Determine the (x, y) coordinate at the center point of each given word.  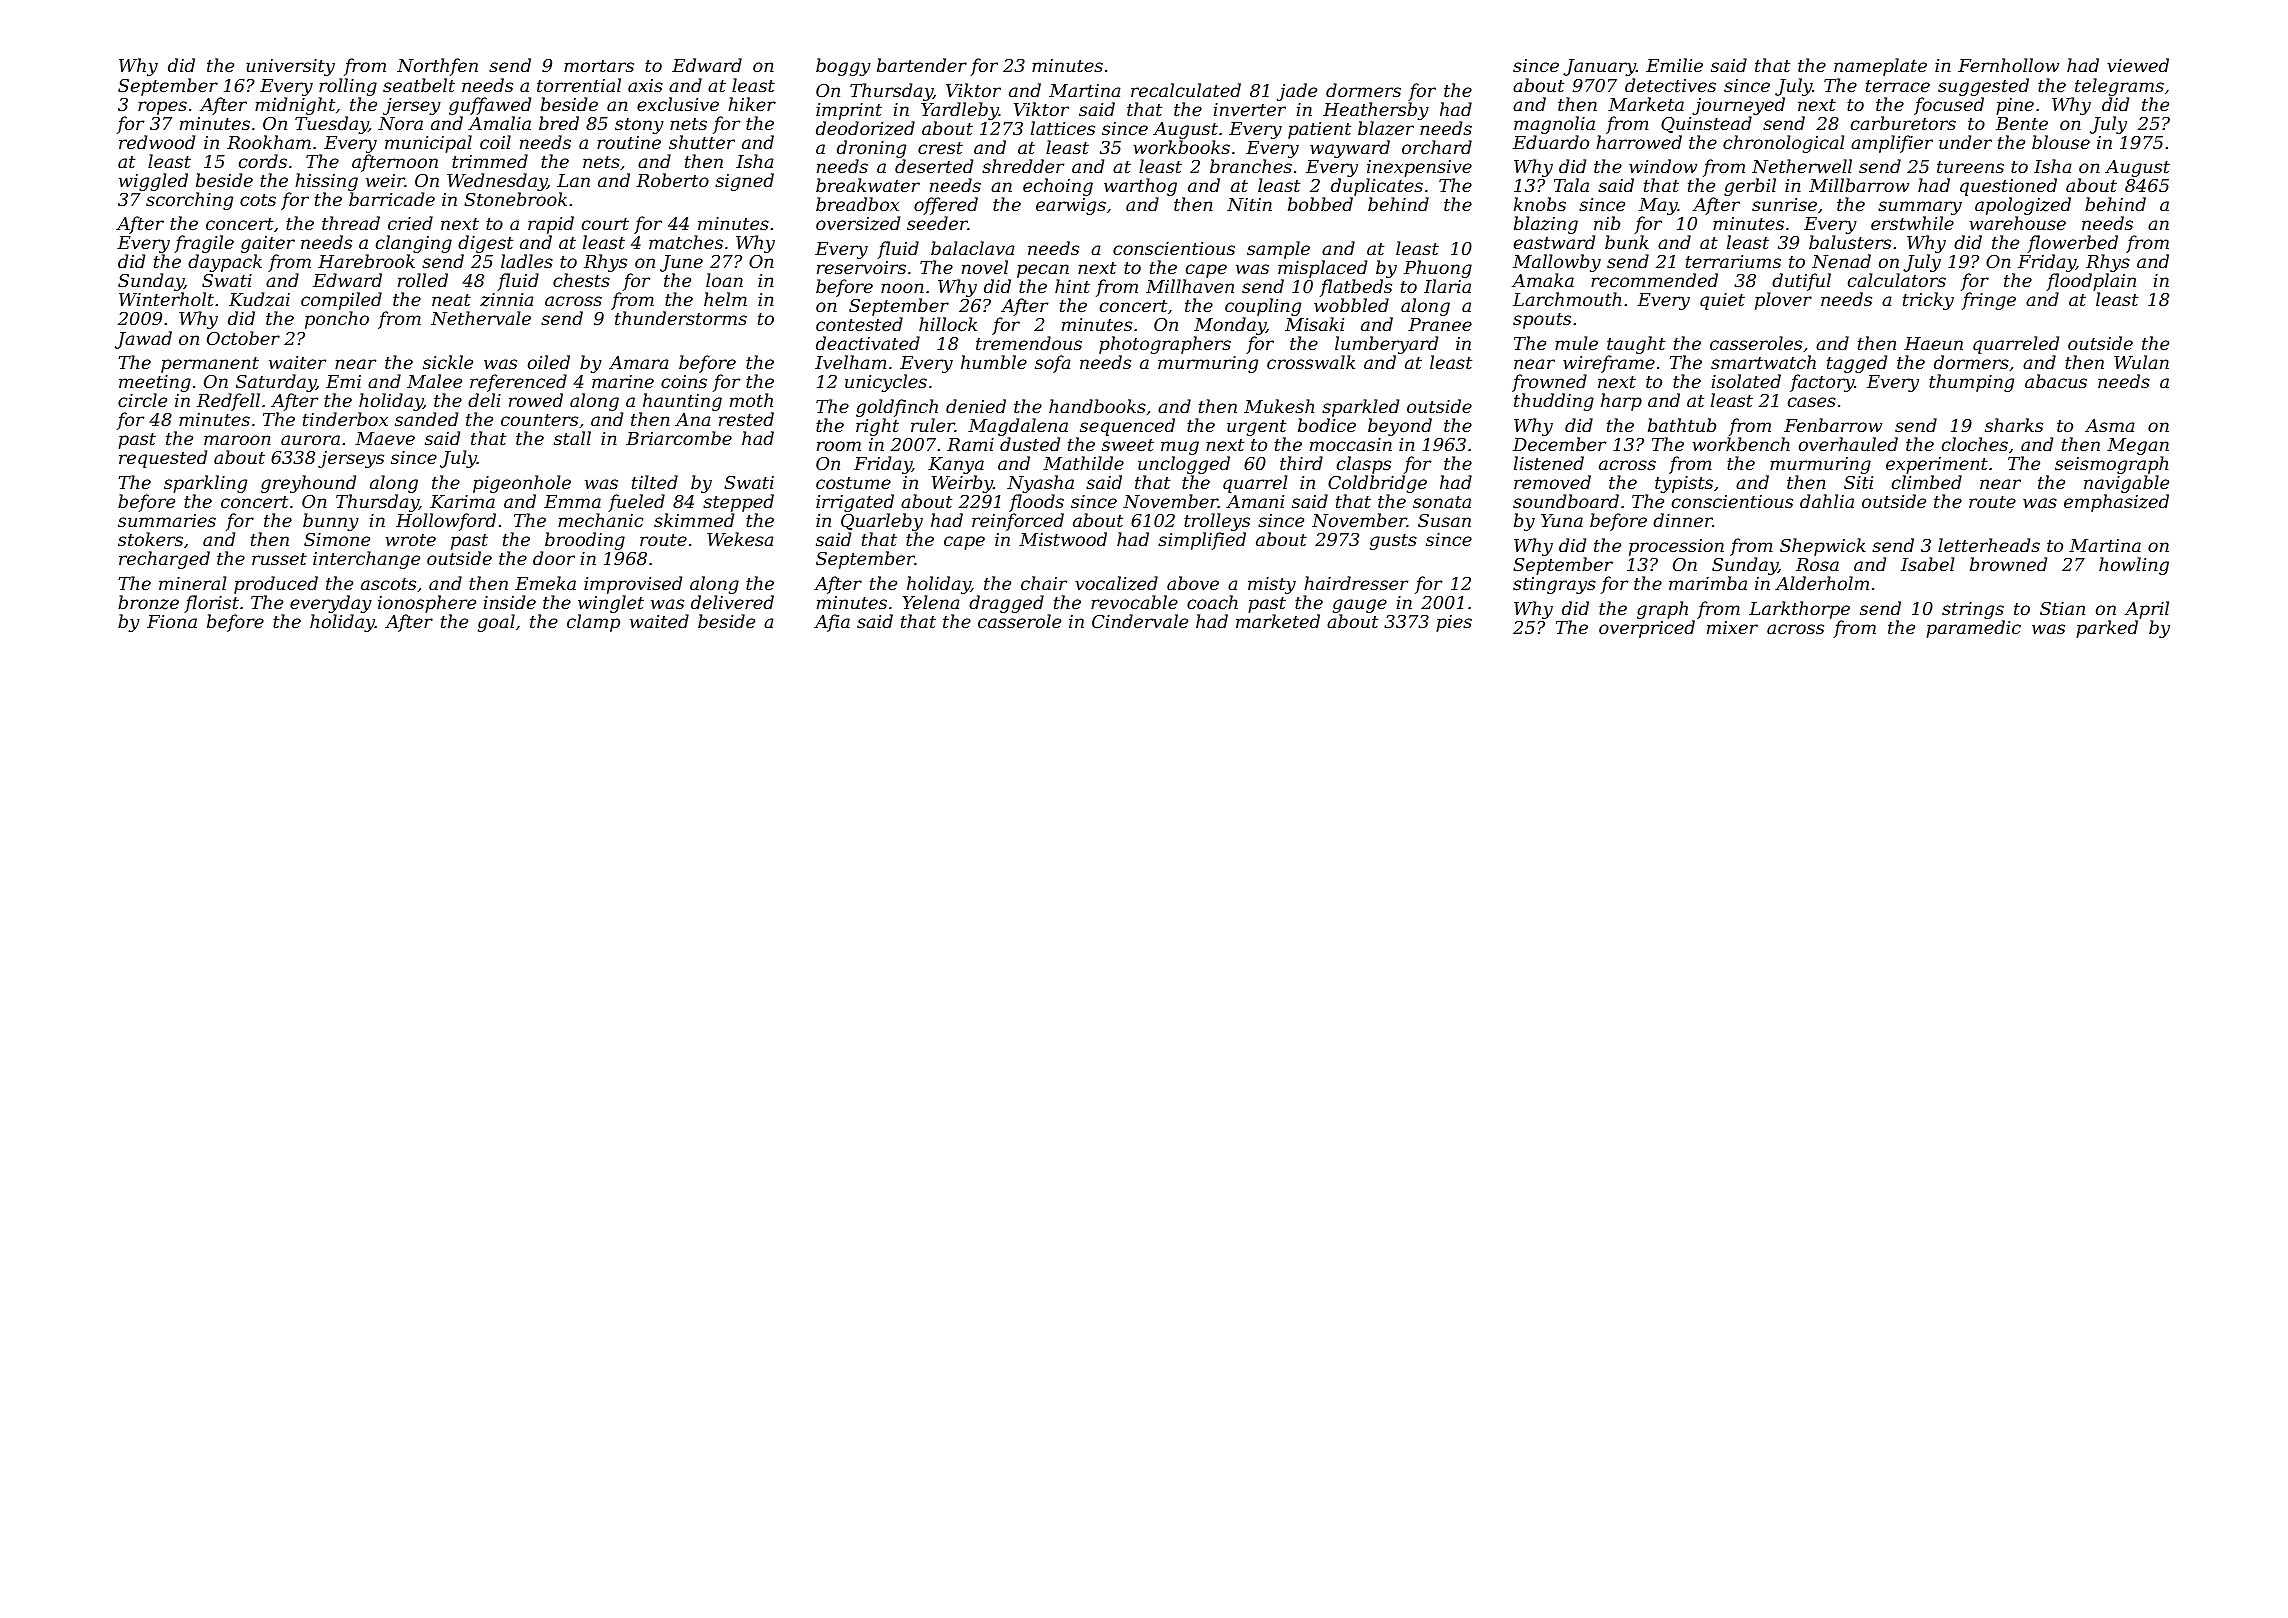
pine (2015, 106)
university (290, 67)
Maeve (385, 438)
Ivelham (851, 362)
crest (940, 148)
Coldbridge (1377, 484)
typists (1684, 484)
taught (1636, 345)
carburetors (1903, 123)
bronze (148, 602)
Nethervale (481, 318)
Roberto (672, 180)
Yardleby (960, 111)
